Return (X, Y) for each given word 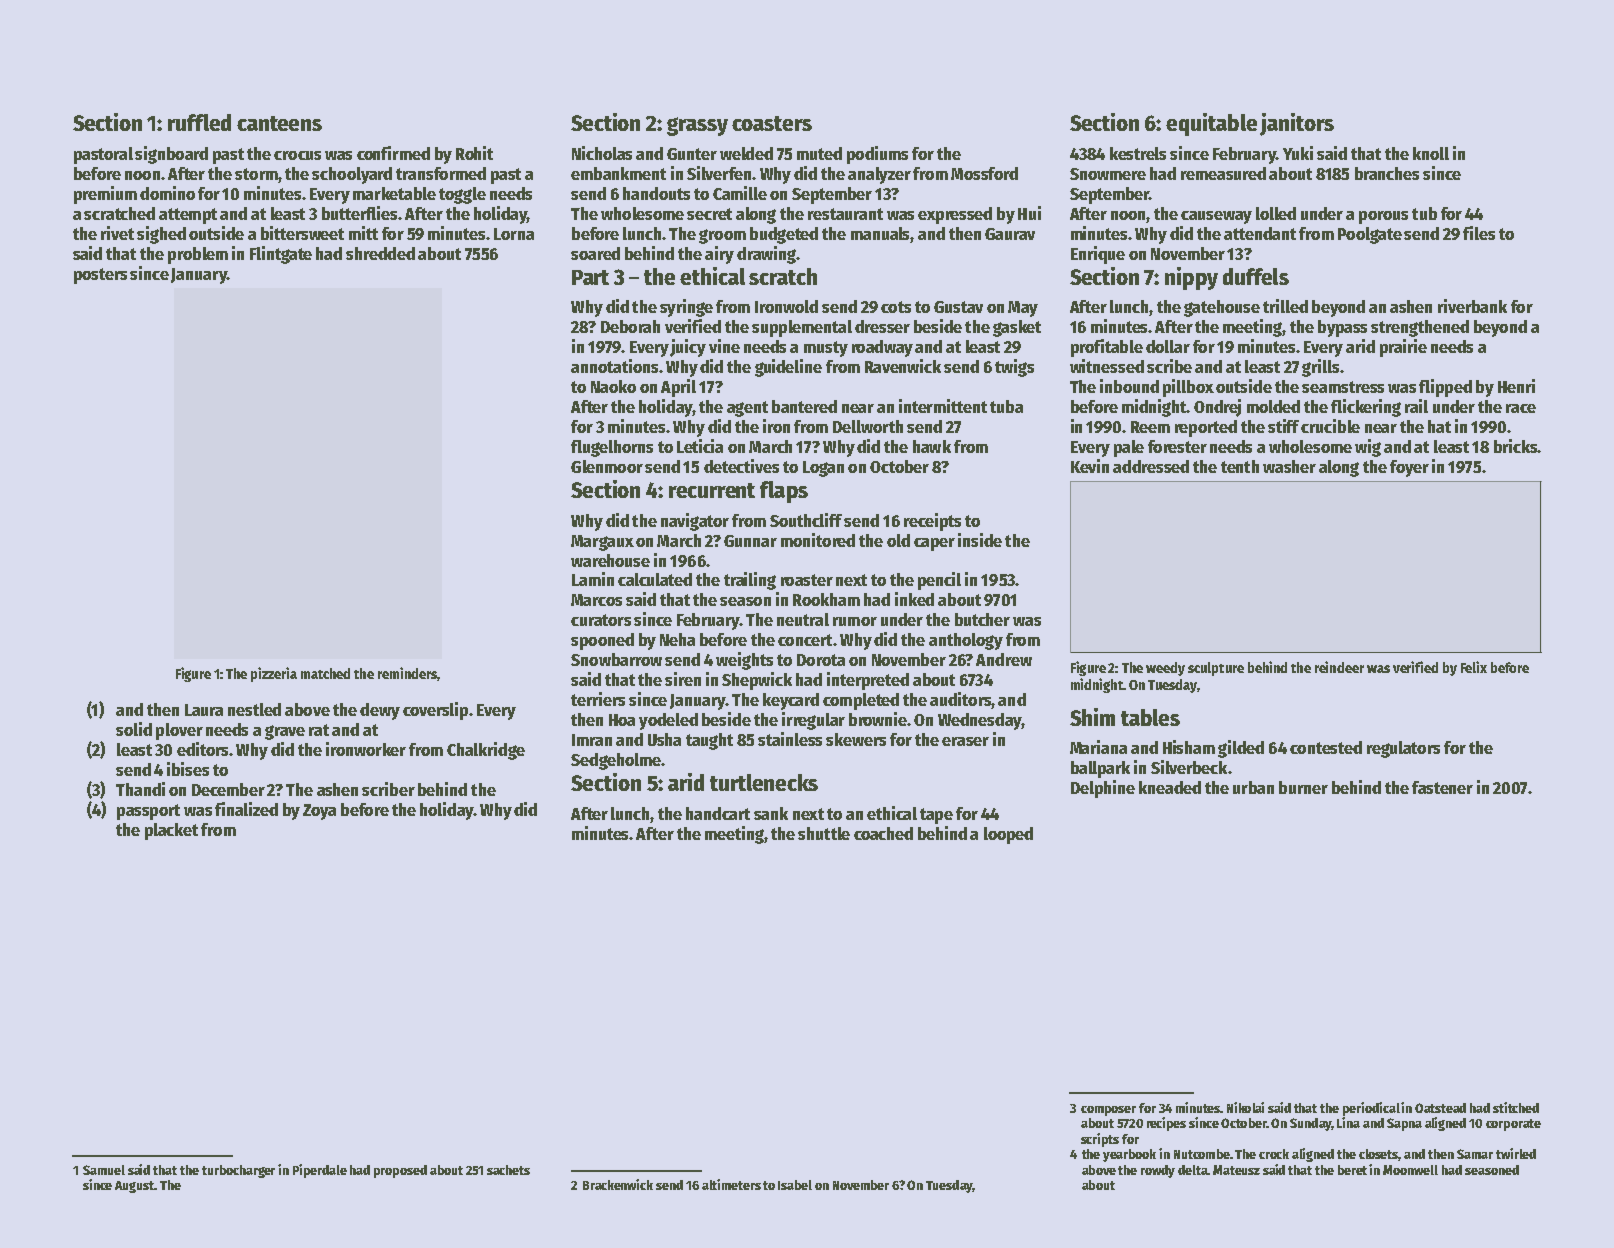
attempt (188, 216)
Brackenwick (618, 1184)
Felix (1474, 667)
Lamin (593, 579)
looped (1008, 835)
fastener (1442, 787)
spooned (602, 641)
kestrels (1138, 153)
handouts (656, 193)
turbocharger (238, 1171)
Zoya (319, 812)
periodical (1371, 1109)
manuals (881, 235)
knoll (1431, 153)
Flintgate (281, 255)
